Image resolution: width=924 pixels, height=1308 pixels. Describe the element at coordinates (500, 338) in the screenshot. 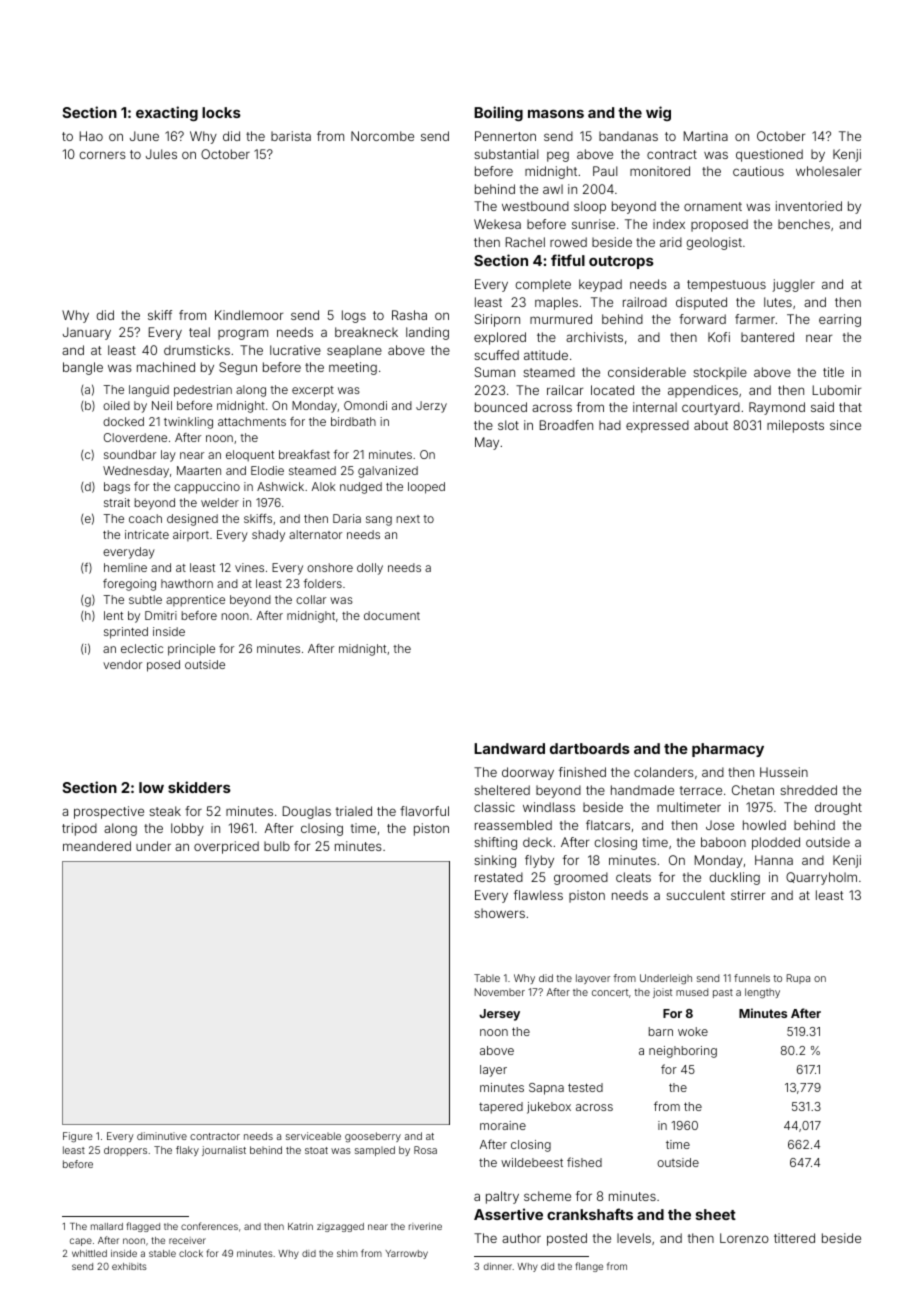

I see `explored` at that location.
